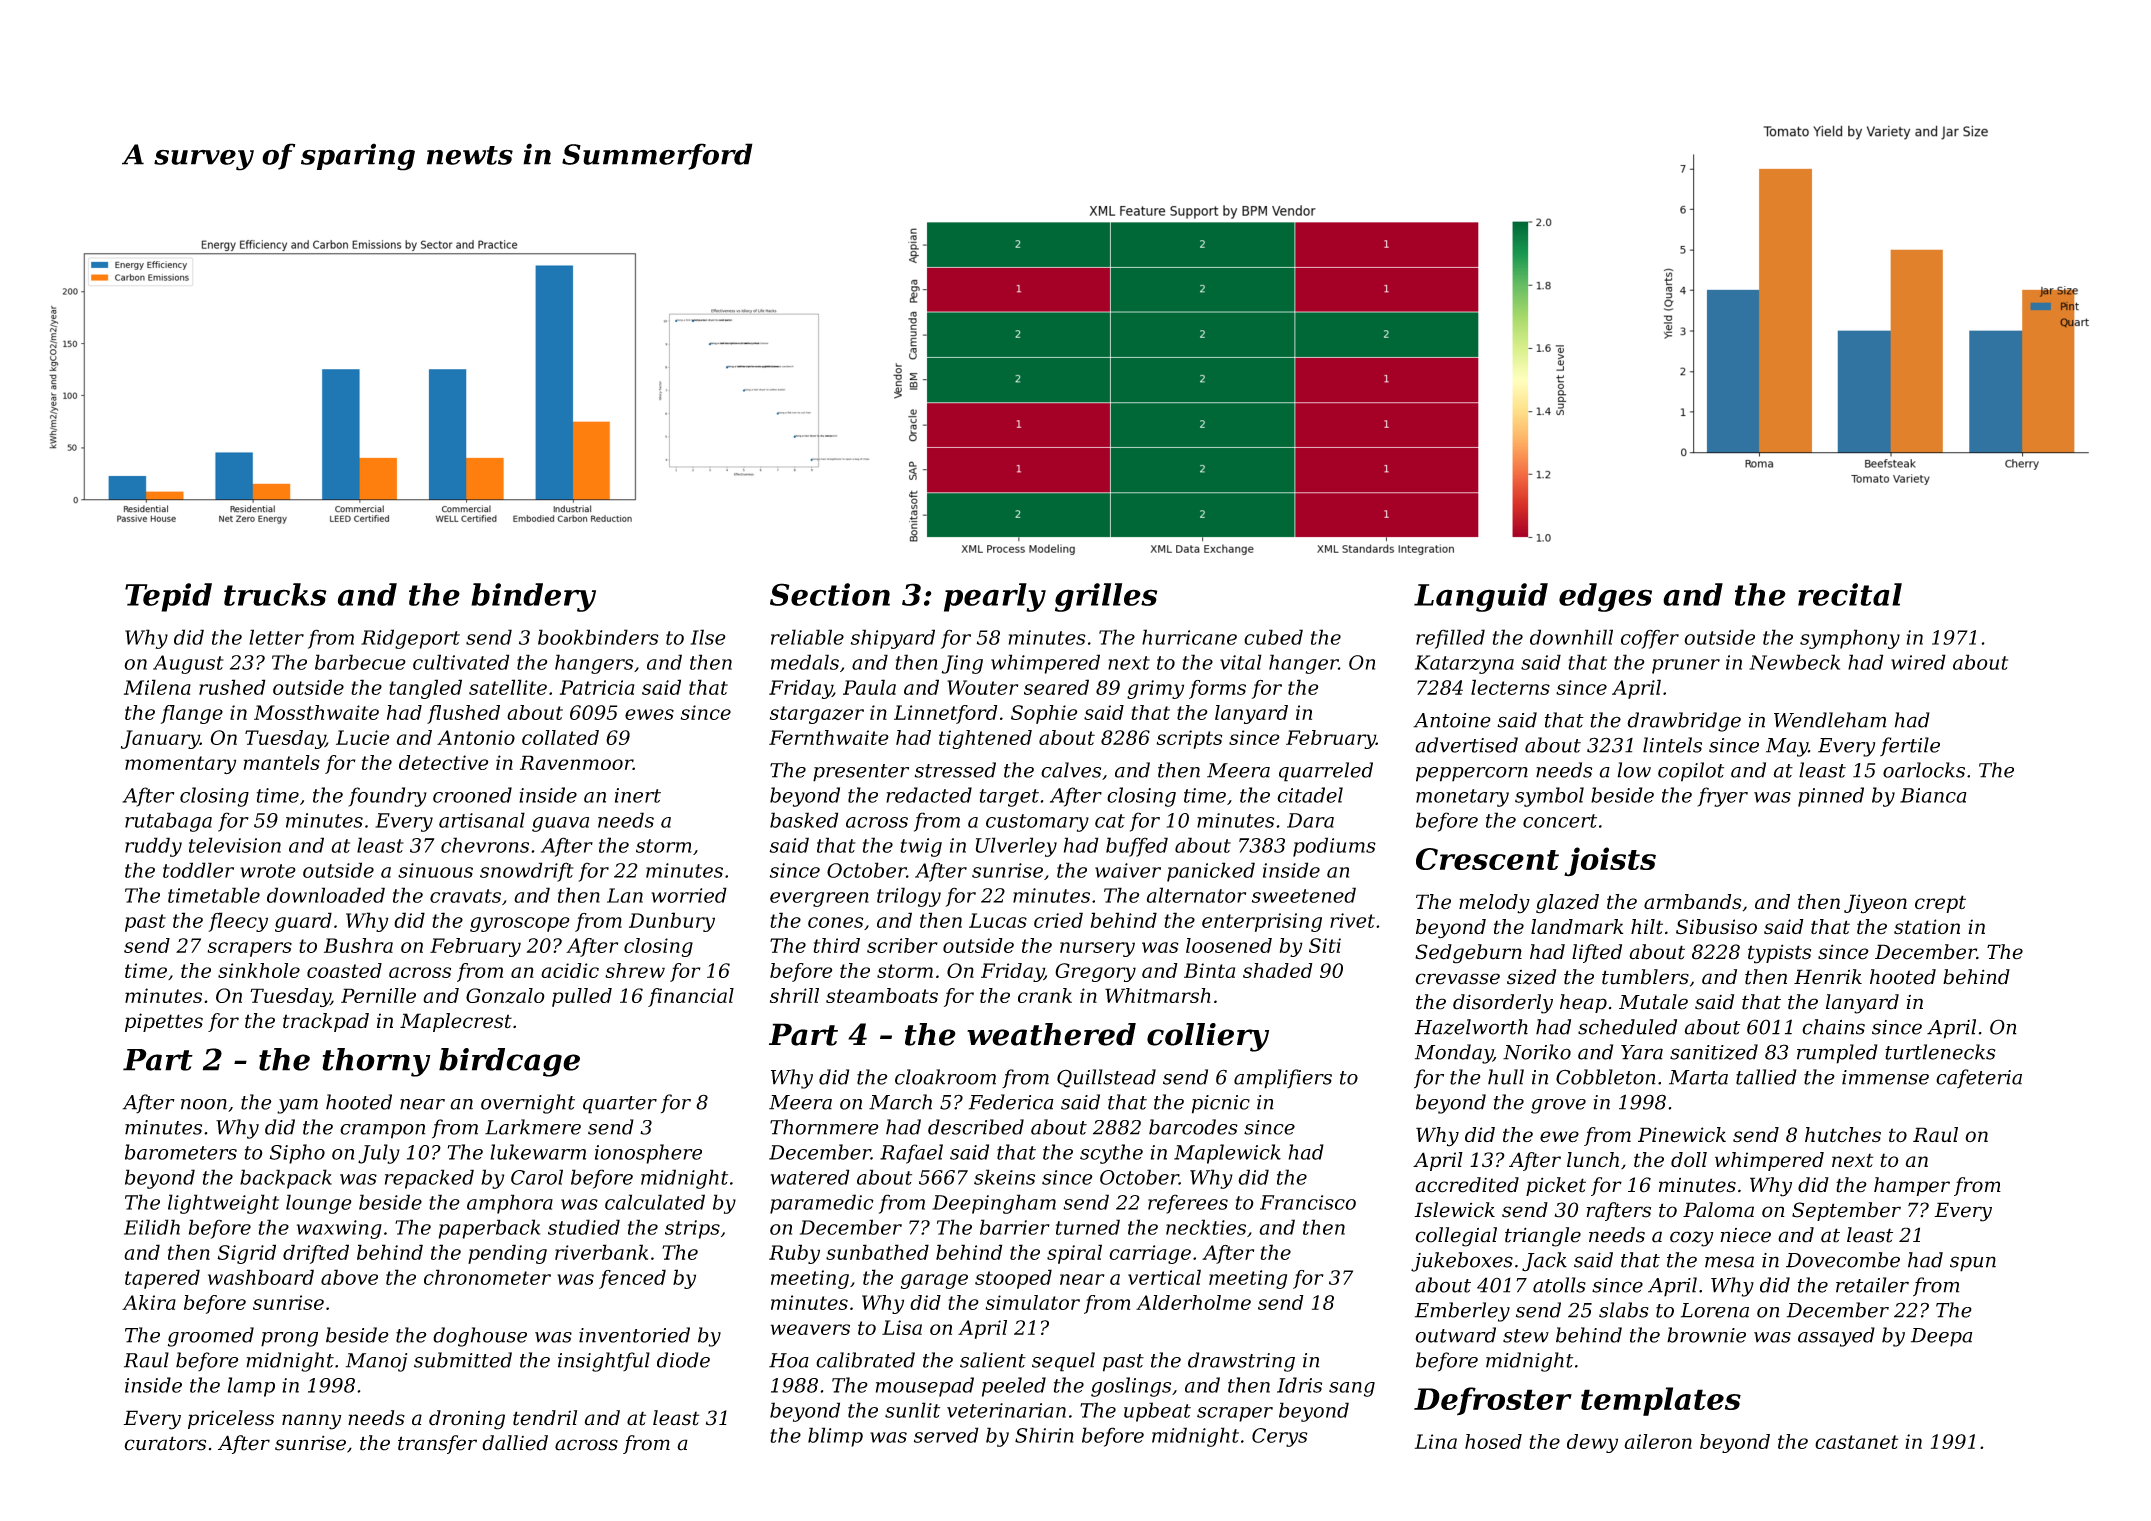 The image size is (2151, 1521). Describe the element at coordinates (376, 1362) in the screenshot. I see `Manoj` at that location.
